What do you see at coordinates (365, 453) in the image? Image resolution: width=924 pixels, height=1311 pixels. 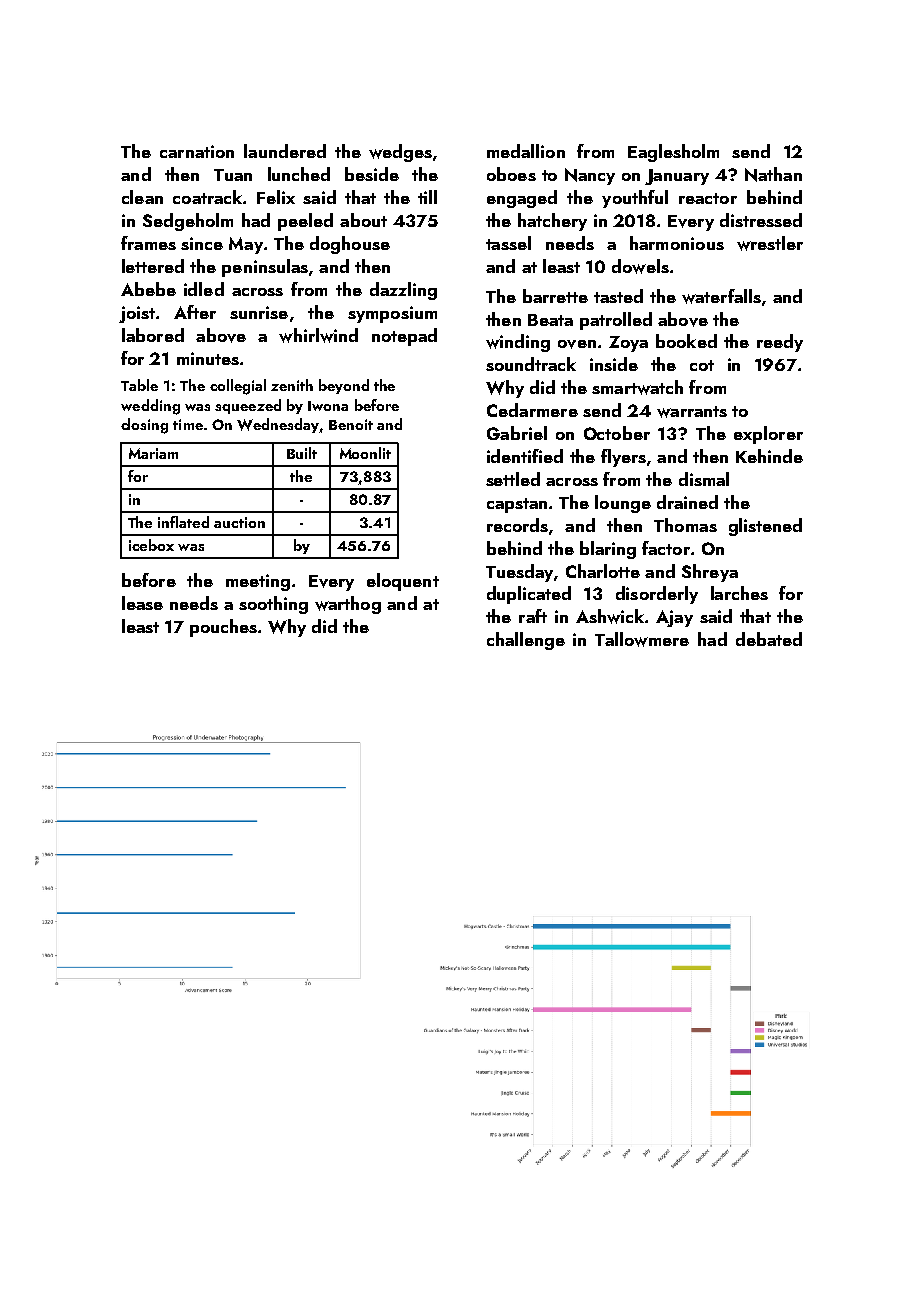 I see `Moonlit` at bounding box center [365, 453].
